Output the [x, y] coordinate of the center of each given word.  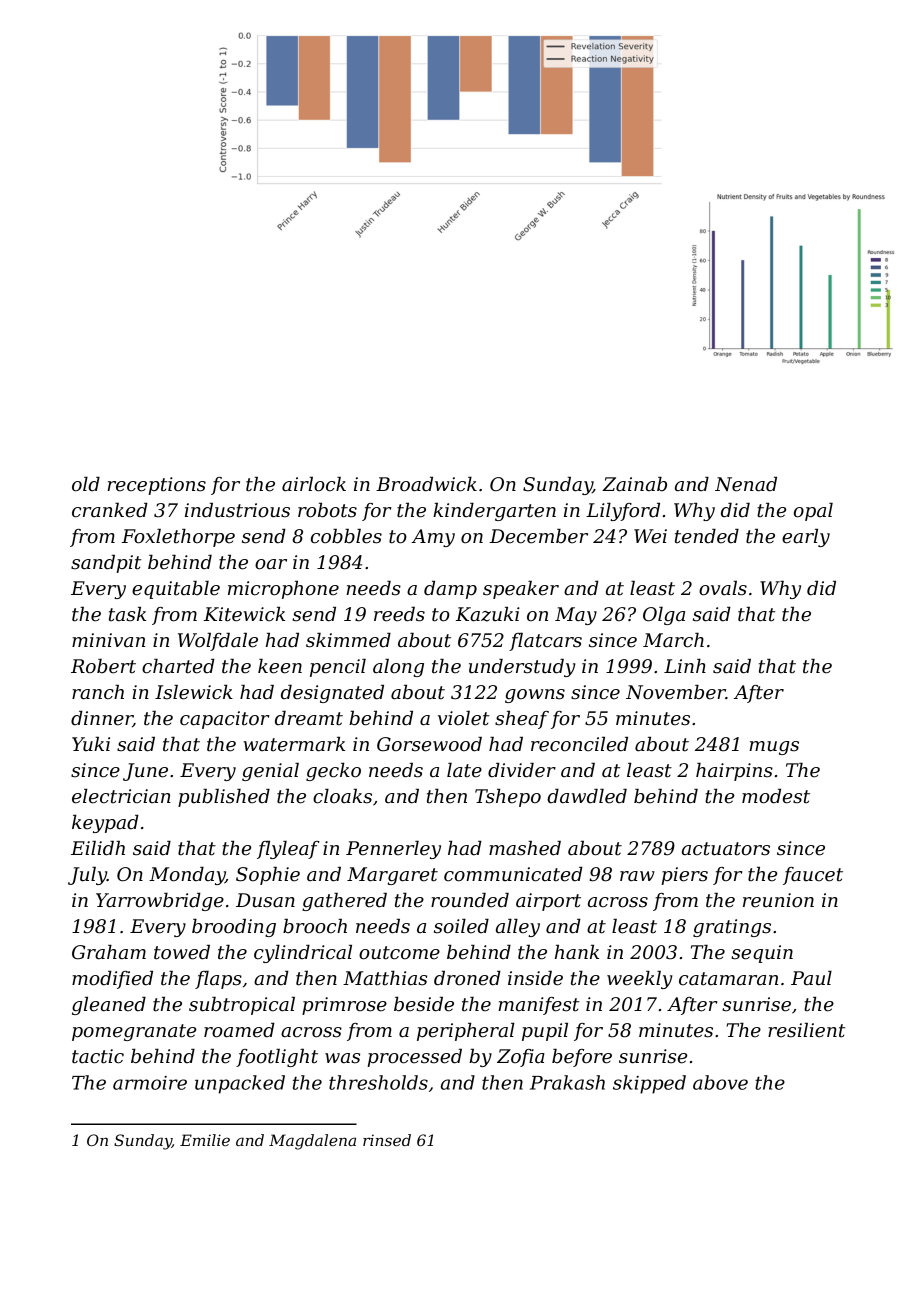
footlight [277, 1058]
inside [535, 978]
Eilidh [98, 848]
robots [327, 510]
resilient [806, 1030]
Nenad [746, 484]
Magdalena [312, 1142]
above [720, 1082]
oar [271, 564]
